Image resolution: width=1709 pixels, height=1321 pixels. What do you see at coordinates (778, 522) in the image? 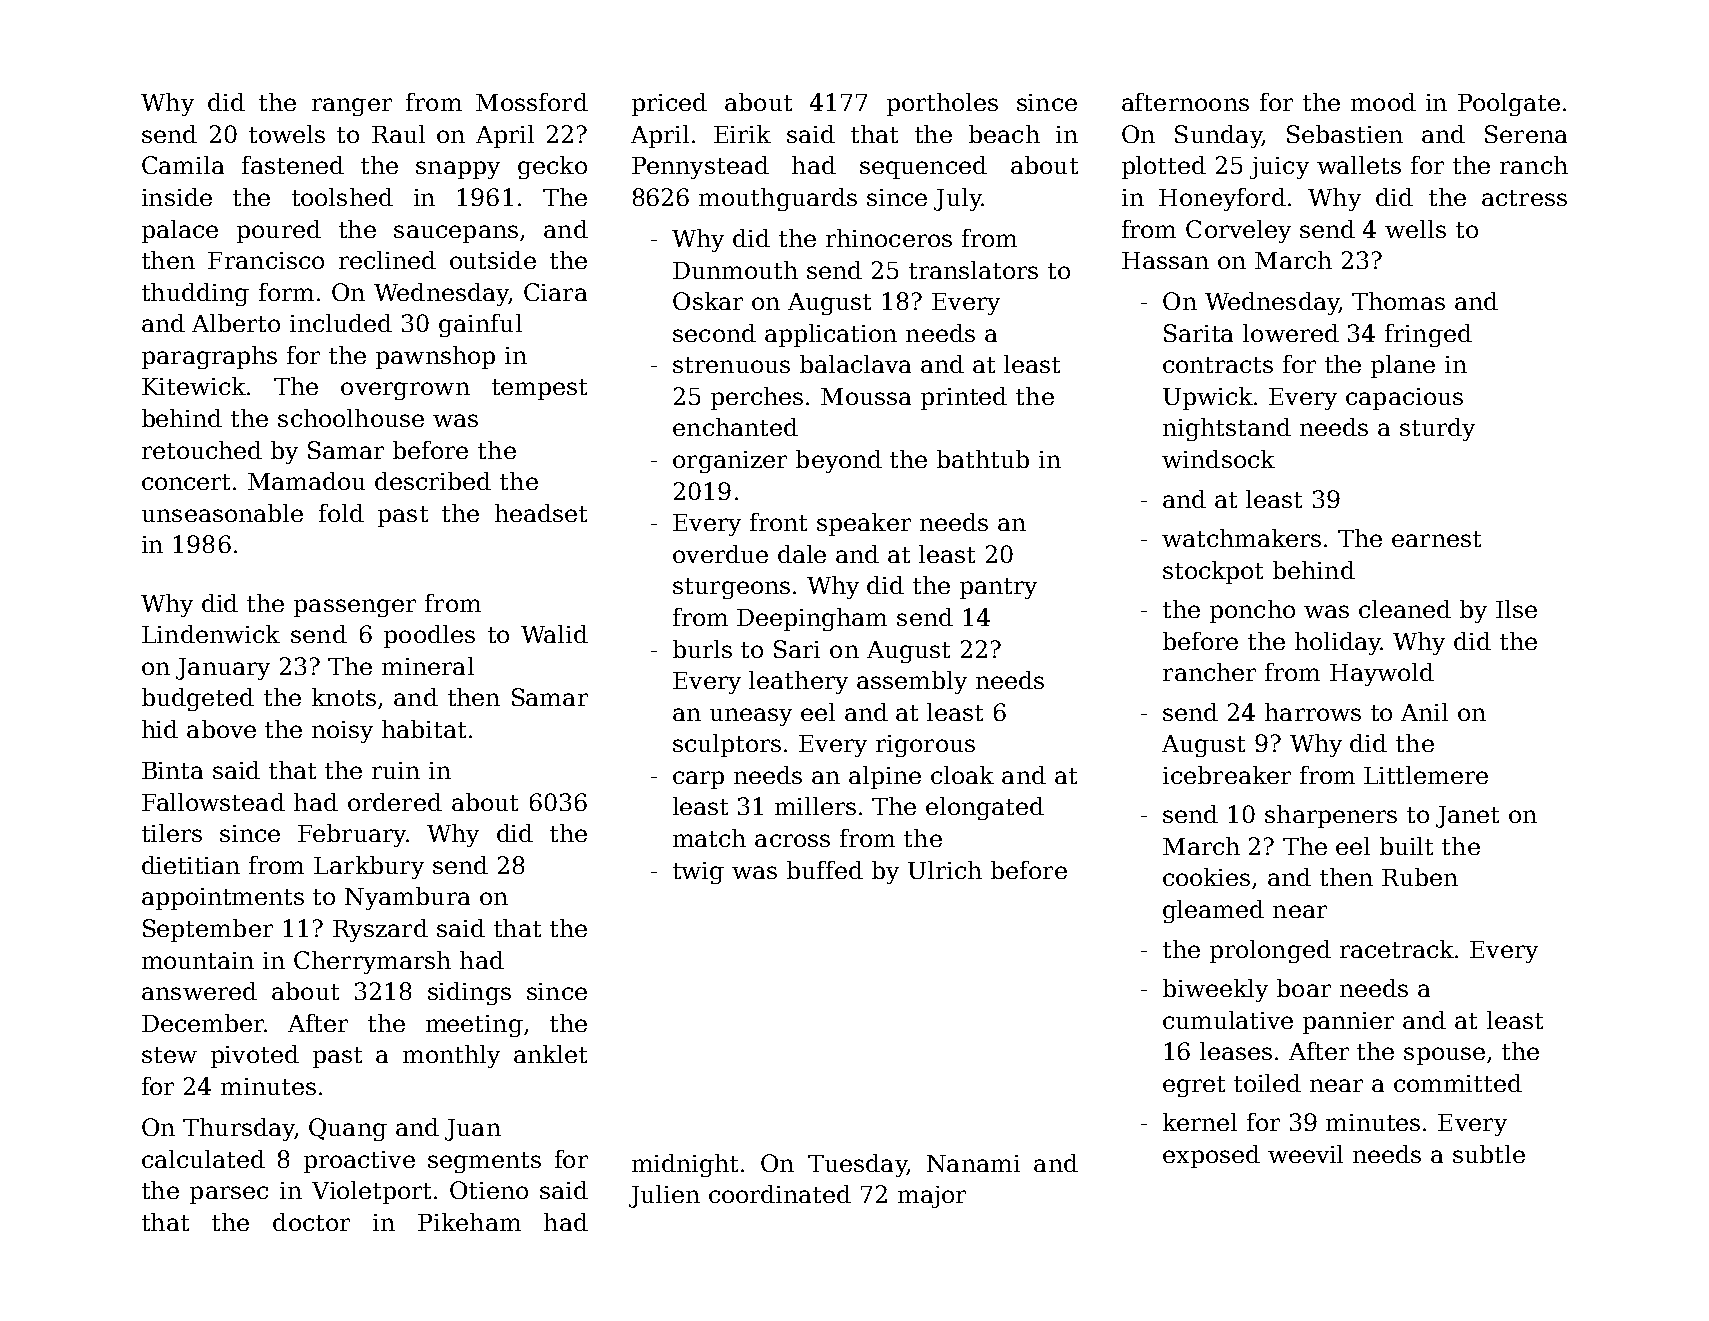
I see `front` at bounding box center [778, 522].
